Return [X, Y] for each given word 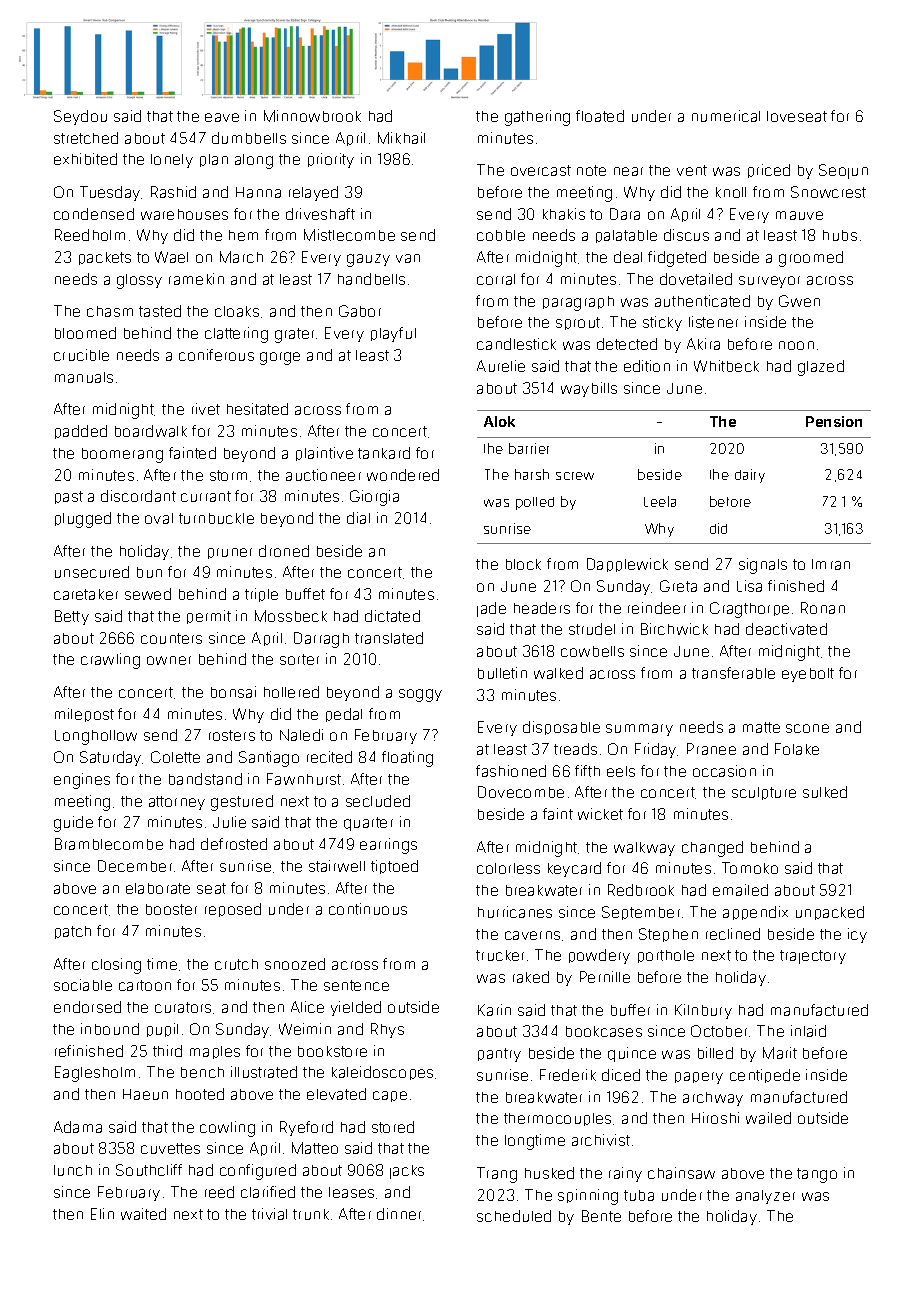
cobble [501, 235]
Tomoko [750, 868]
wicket [600, 814]
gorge [280, 358]
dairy [750, 476]
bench [202, 1072]
